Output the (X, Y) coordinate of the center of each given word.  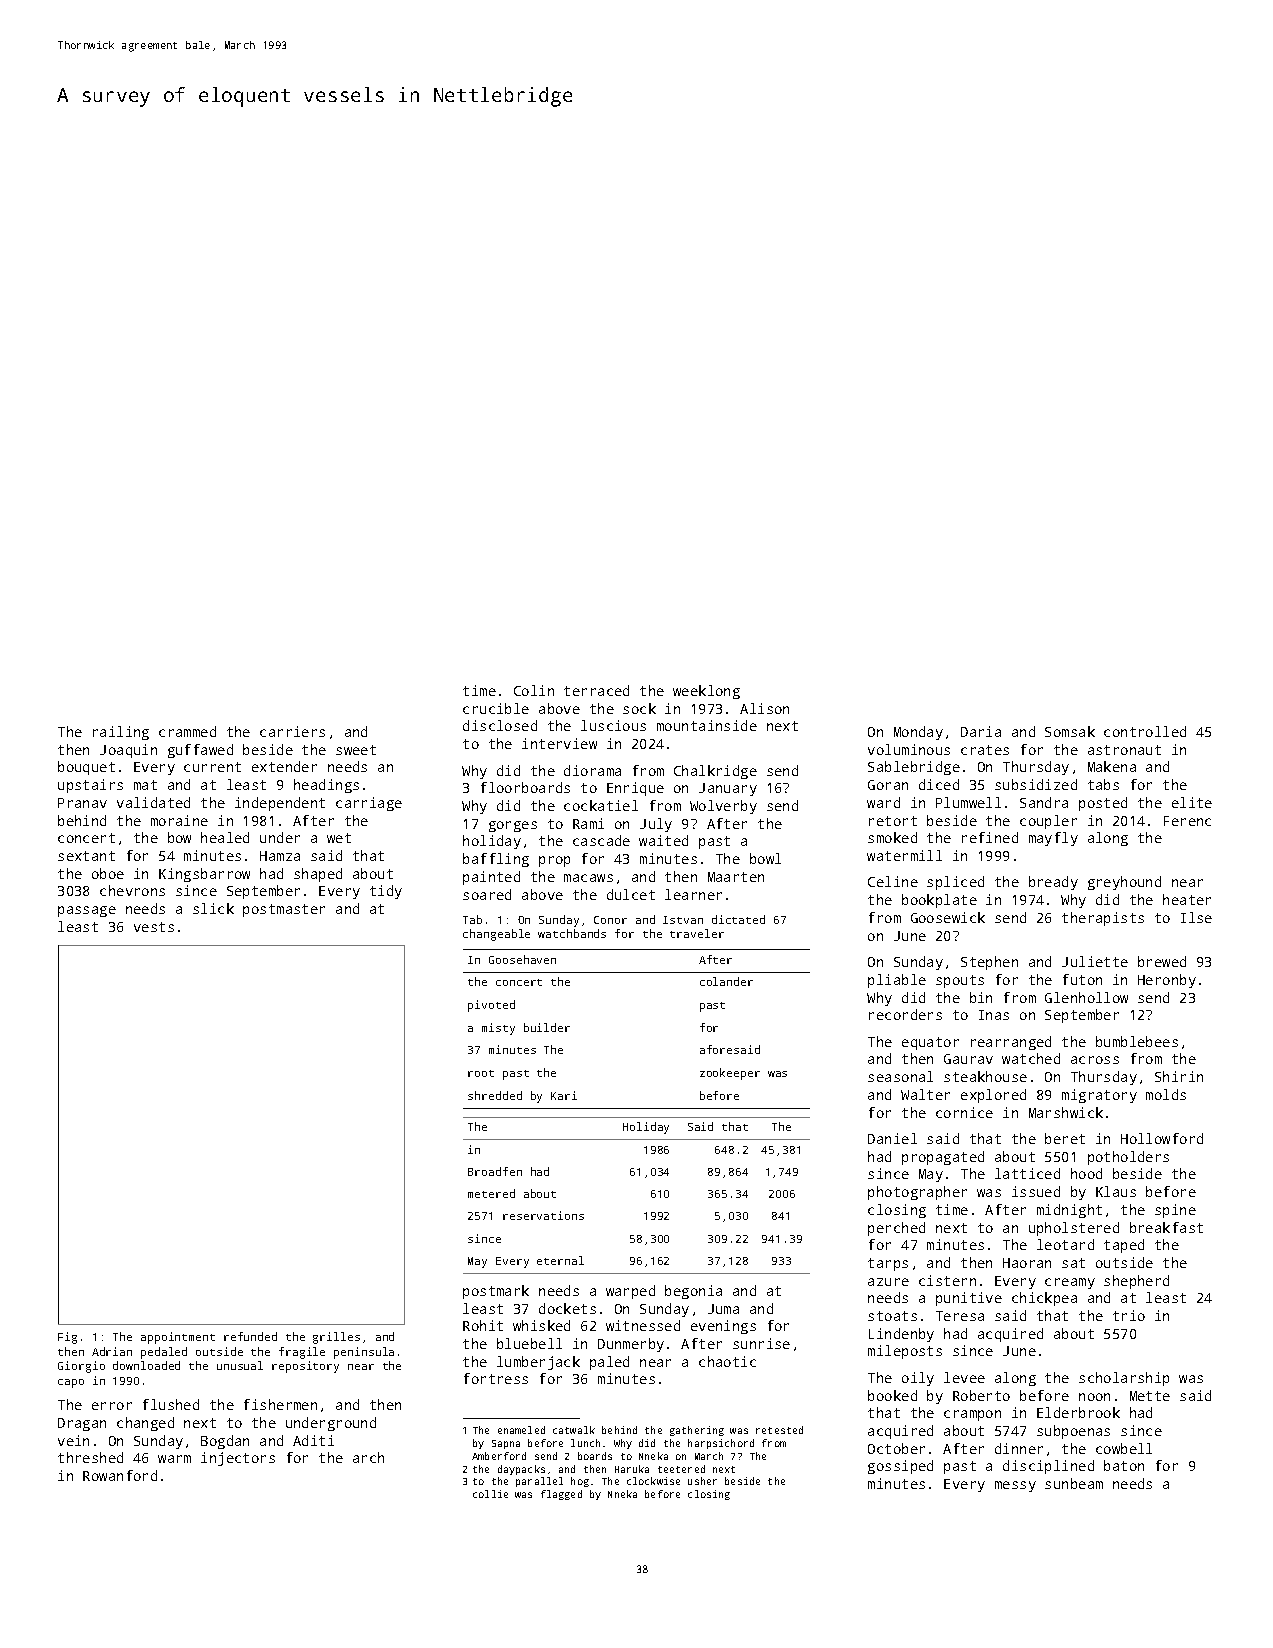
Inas (994, 1015)
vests (154, 927)
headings (326, 786)
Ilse (1196, 917)
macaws (588, 878)
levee (964, 1377)
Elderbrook (1078, 1412)
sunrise (761, 1343)
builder (547, 1027)
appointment (178, 1338)
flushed (171, 1404)
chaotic (727, 1361)
